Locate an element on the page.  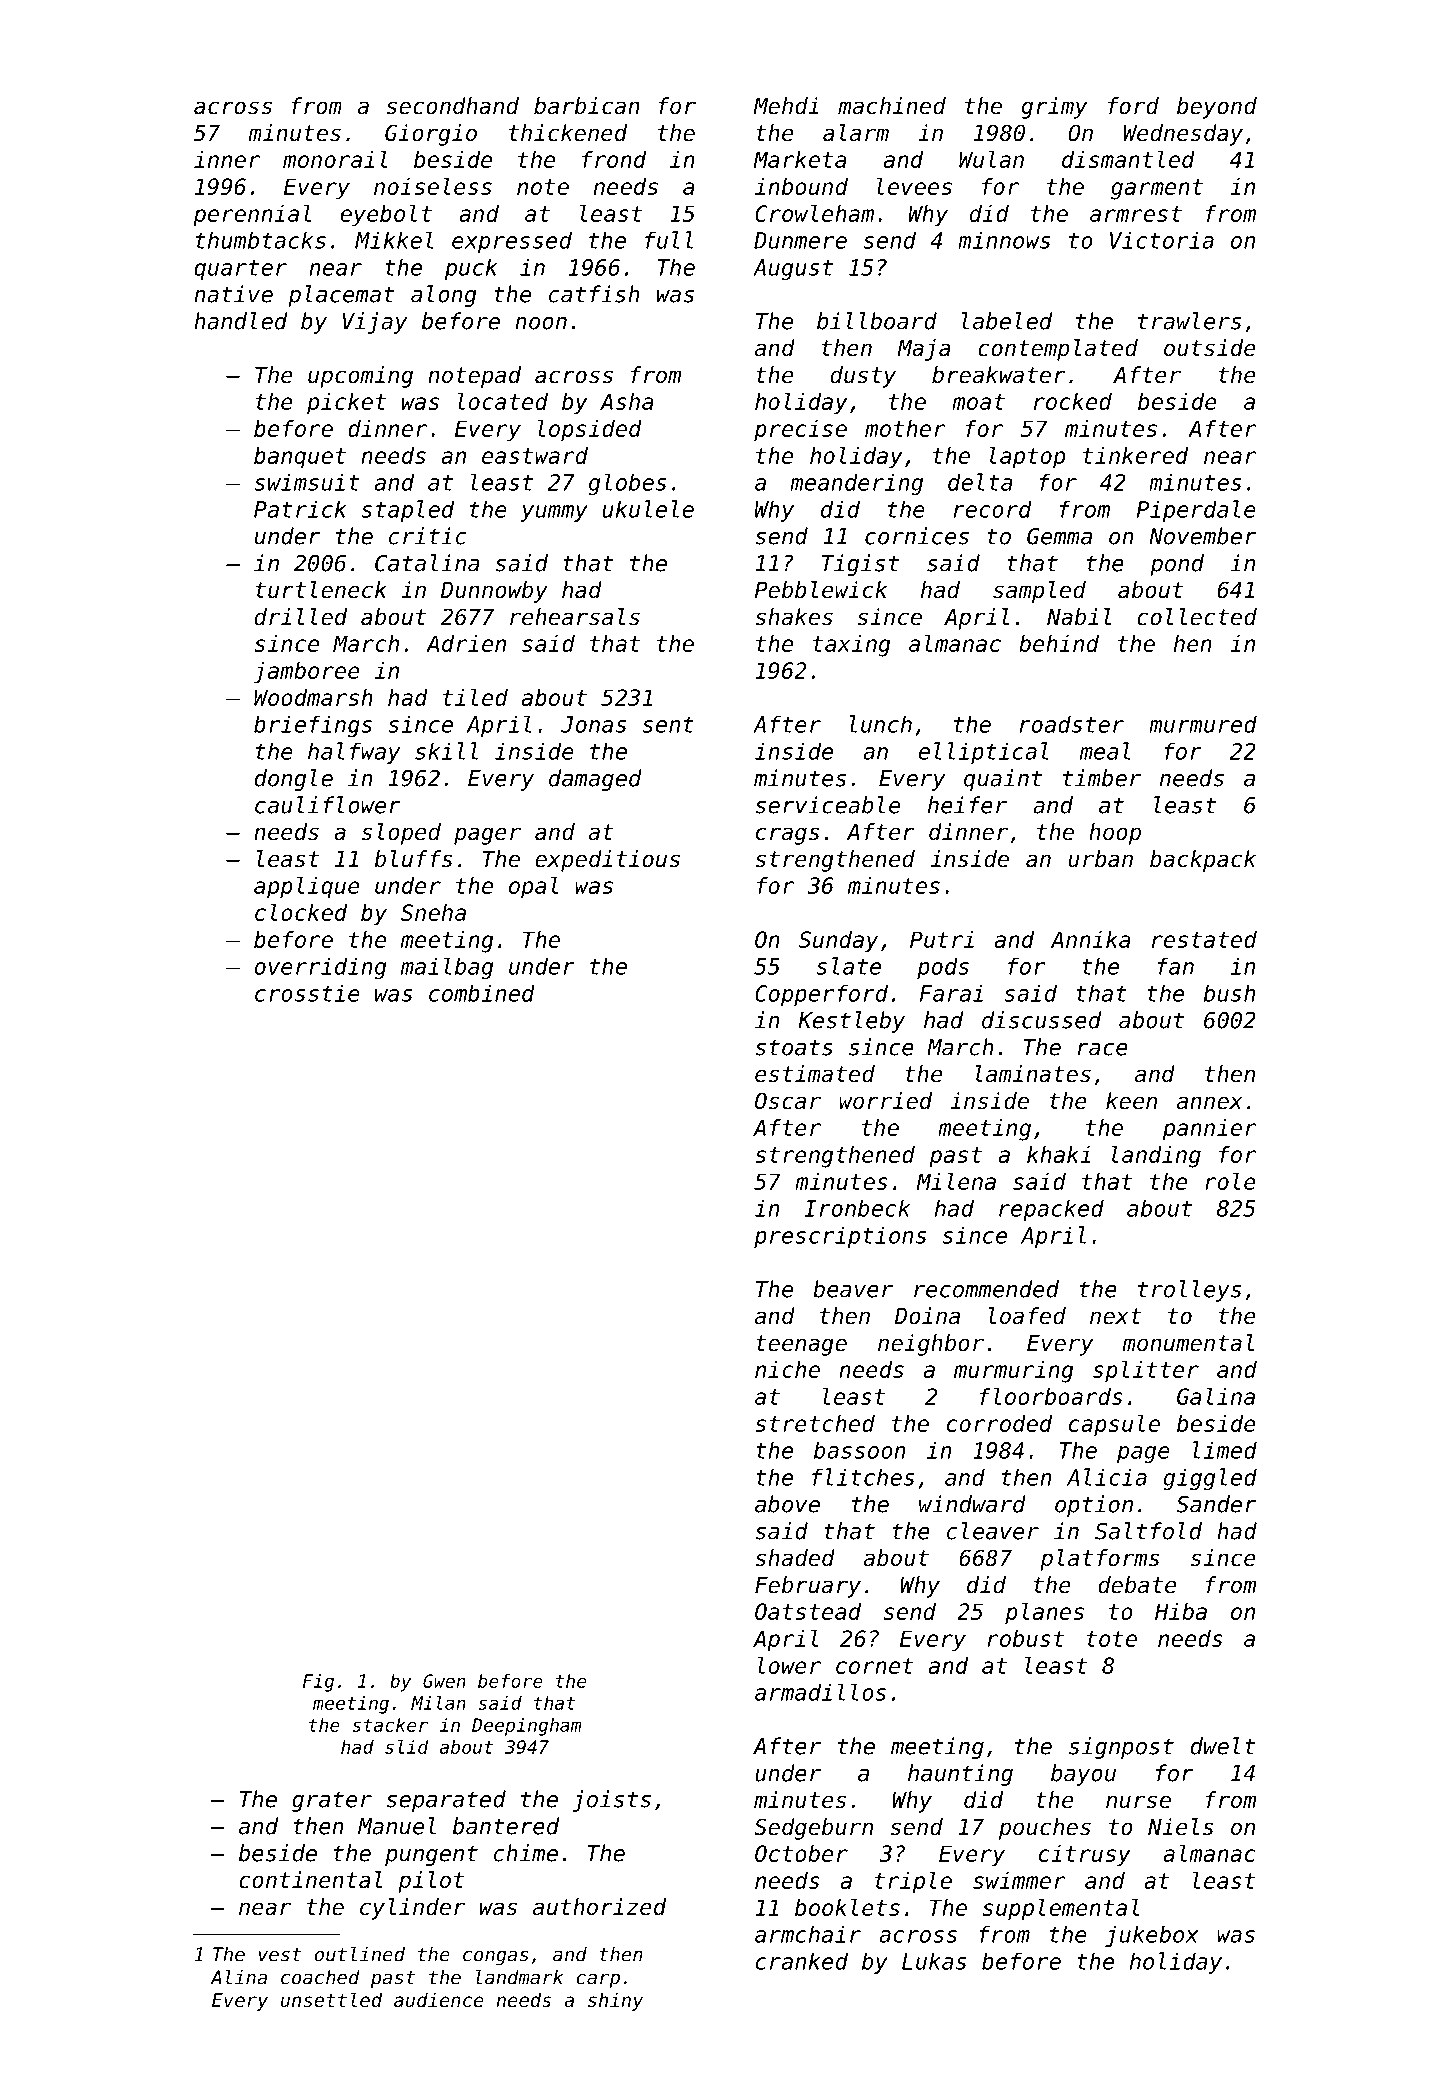
barbican is located at coordinates (586, 106).
